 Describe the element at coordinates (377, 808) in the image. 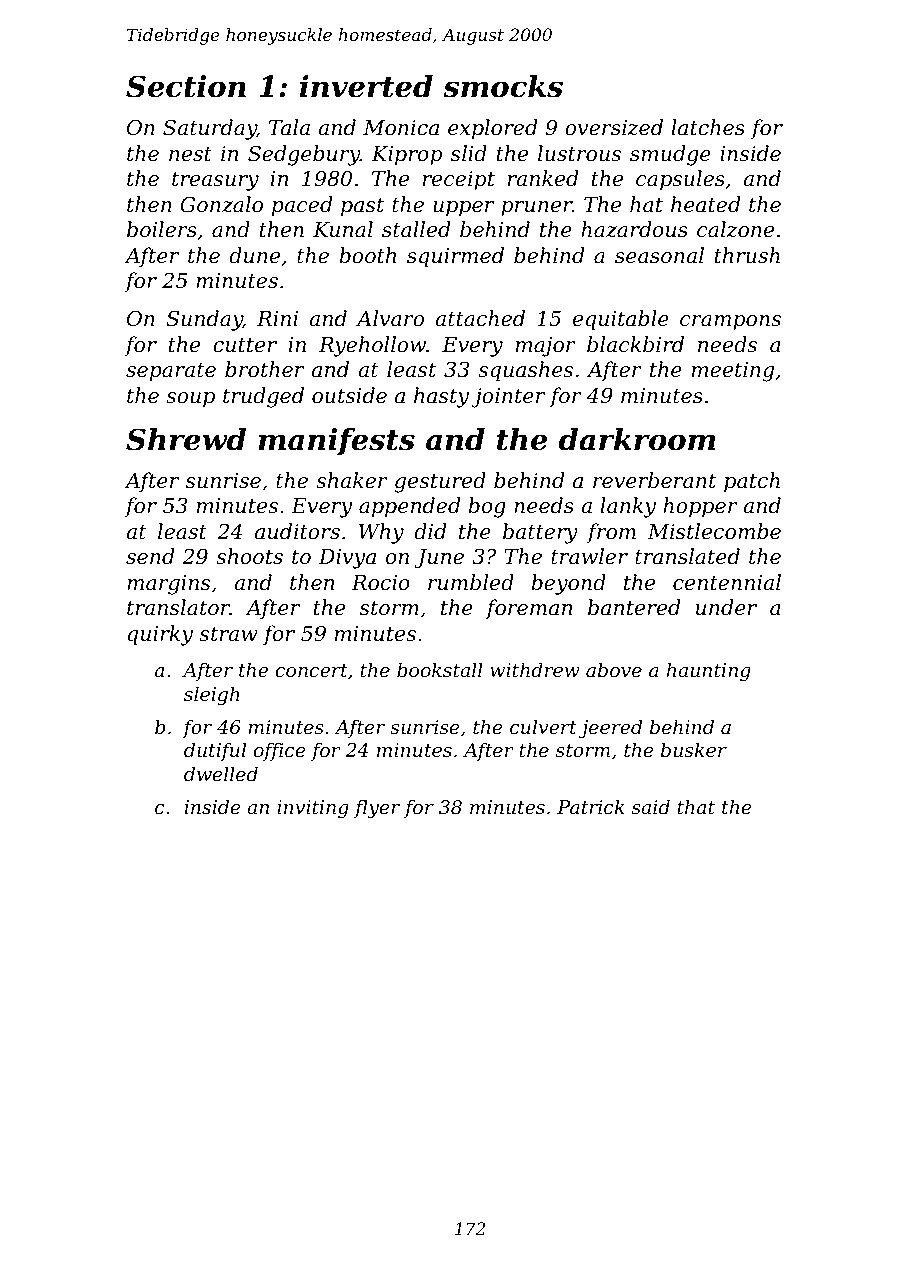

I see `flyer` at that location.
